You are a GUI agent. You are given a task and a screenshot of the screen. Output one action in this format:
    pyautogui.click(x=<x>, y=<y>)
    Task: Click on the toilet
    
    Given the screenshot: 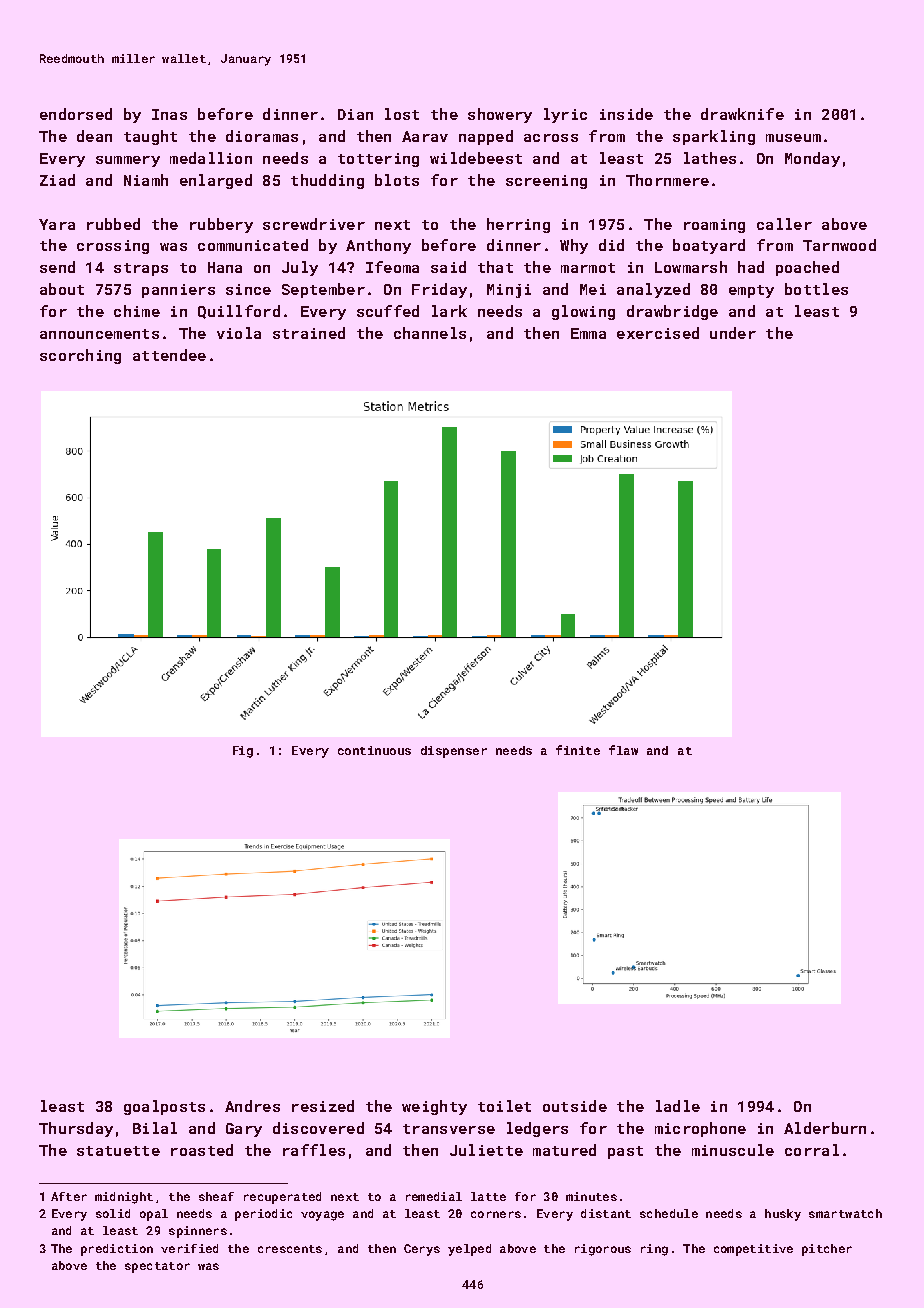 What is the action you would take?
    pyautogui.click(x=504, y=1106)
